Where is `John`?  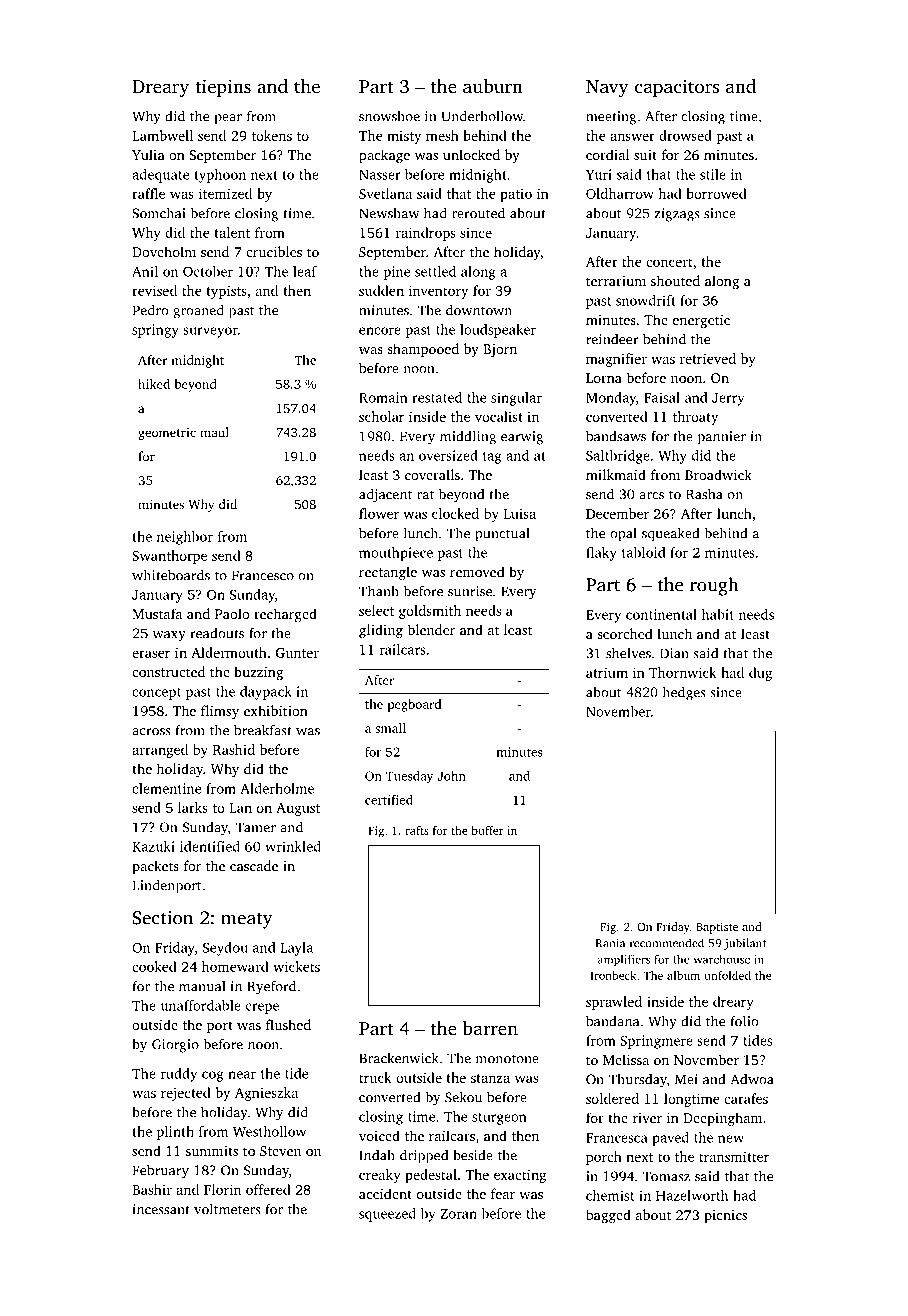
John is located at coordinates (452, 776).
